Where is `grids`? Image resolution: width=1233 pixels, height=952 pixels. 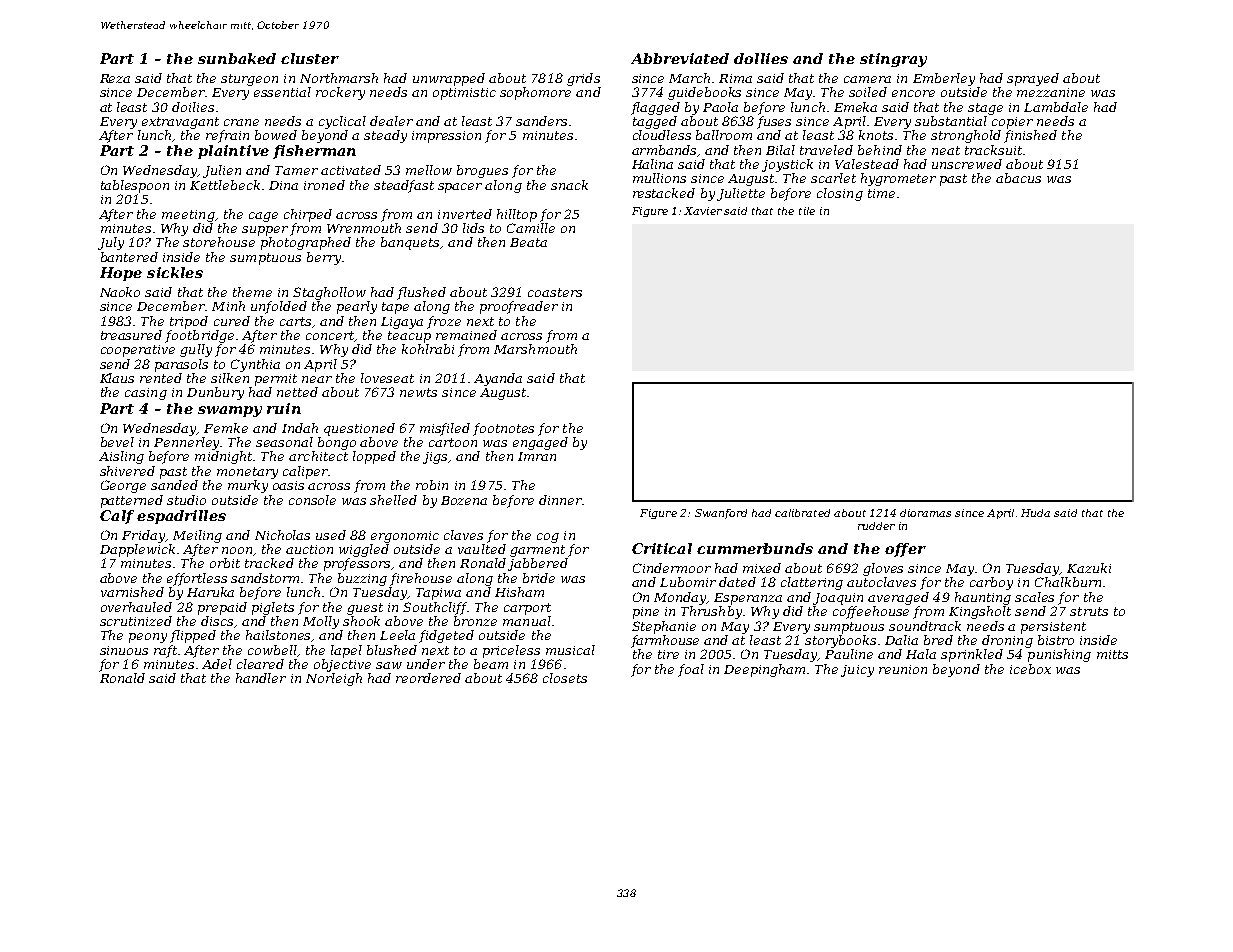
grids is located at coordinates (583, 79).
